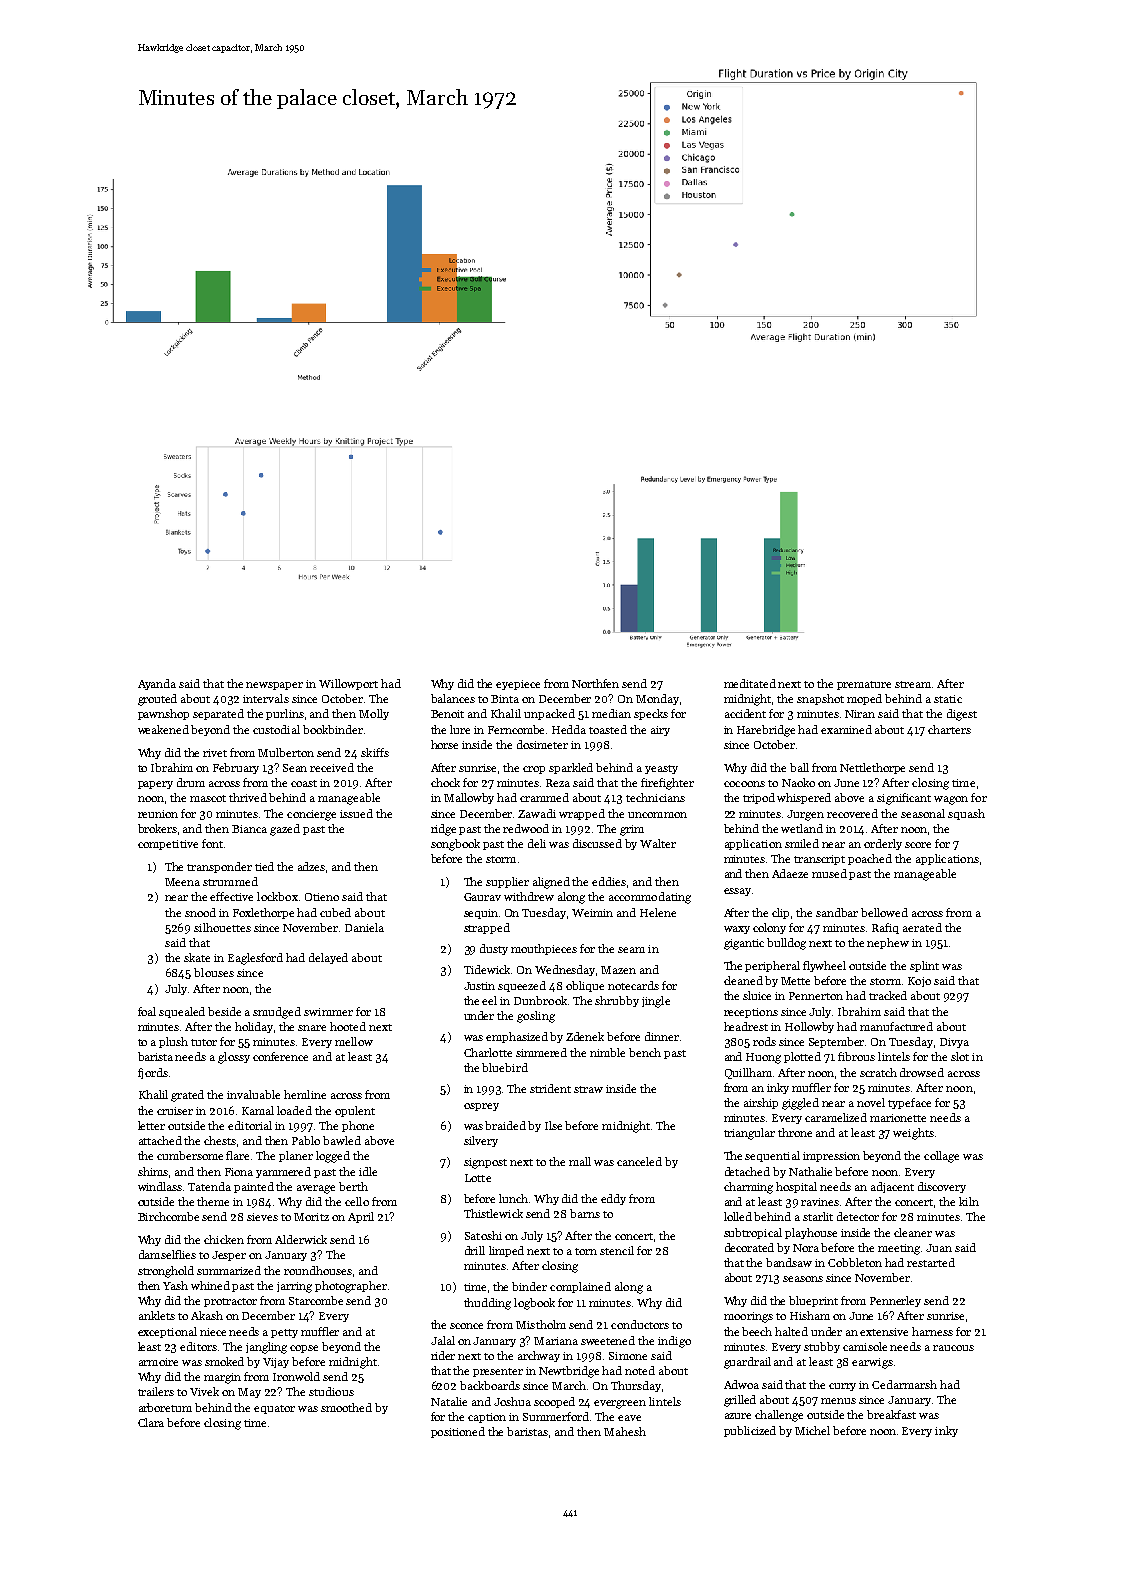 Image resolution: width=1125 pixels, height=1591 pixels. I want to click on newspaper, so click(274, 686).
